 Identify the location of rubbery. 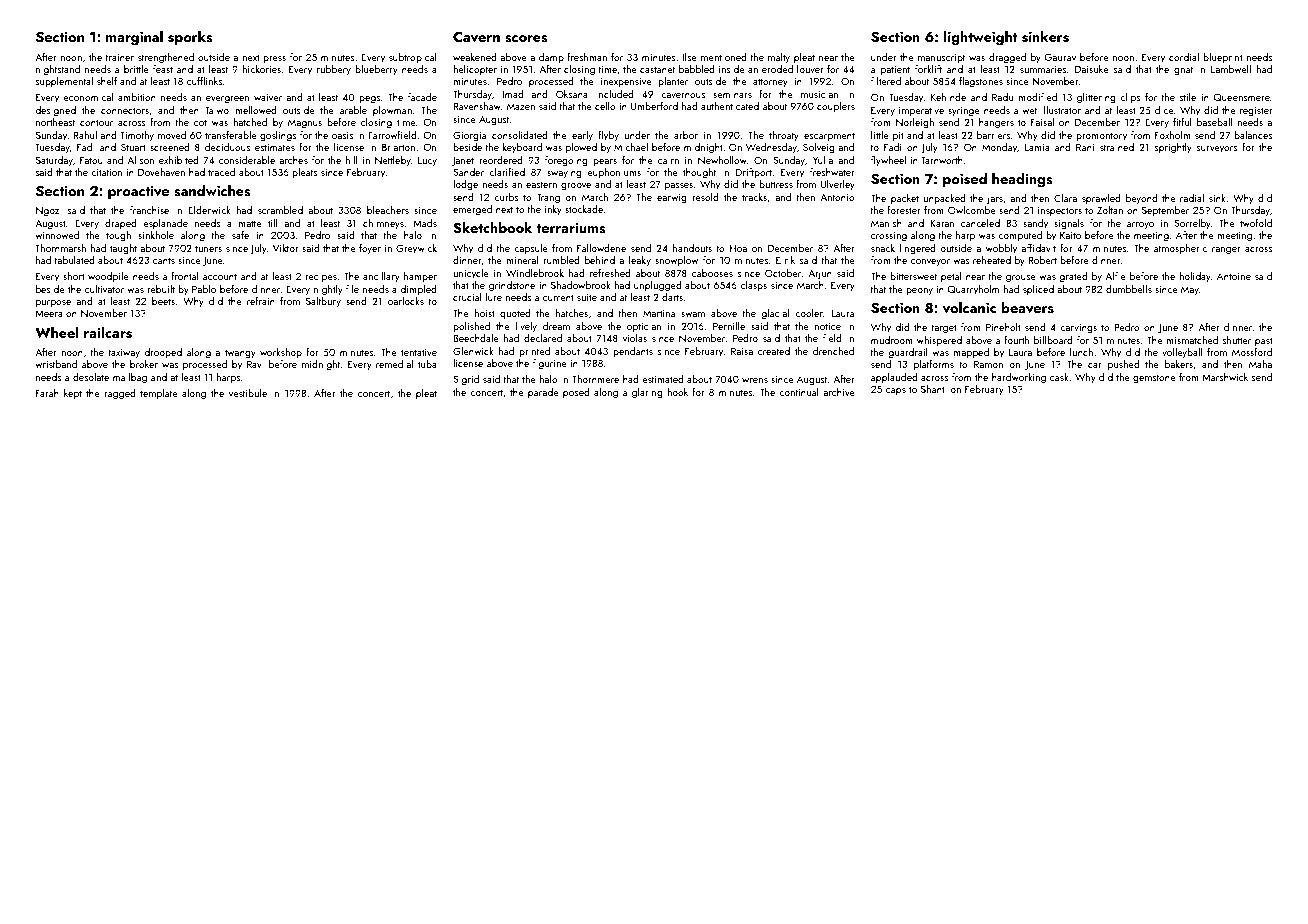
(334, 70).
